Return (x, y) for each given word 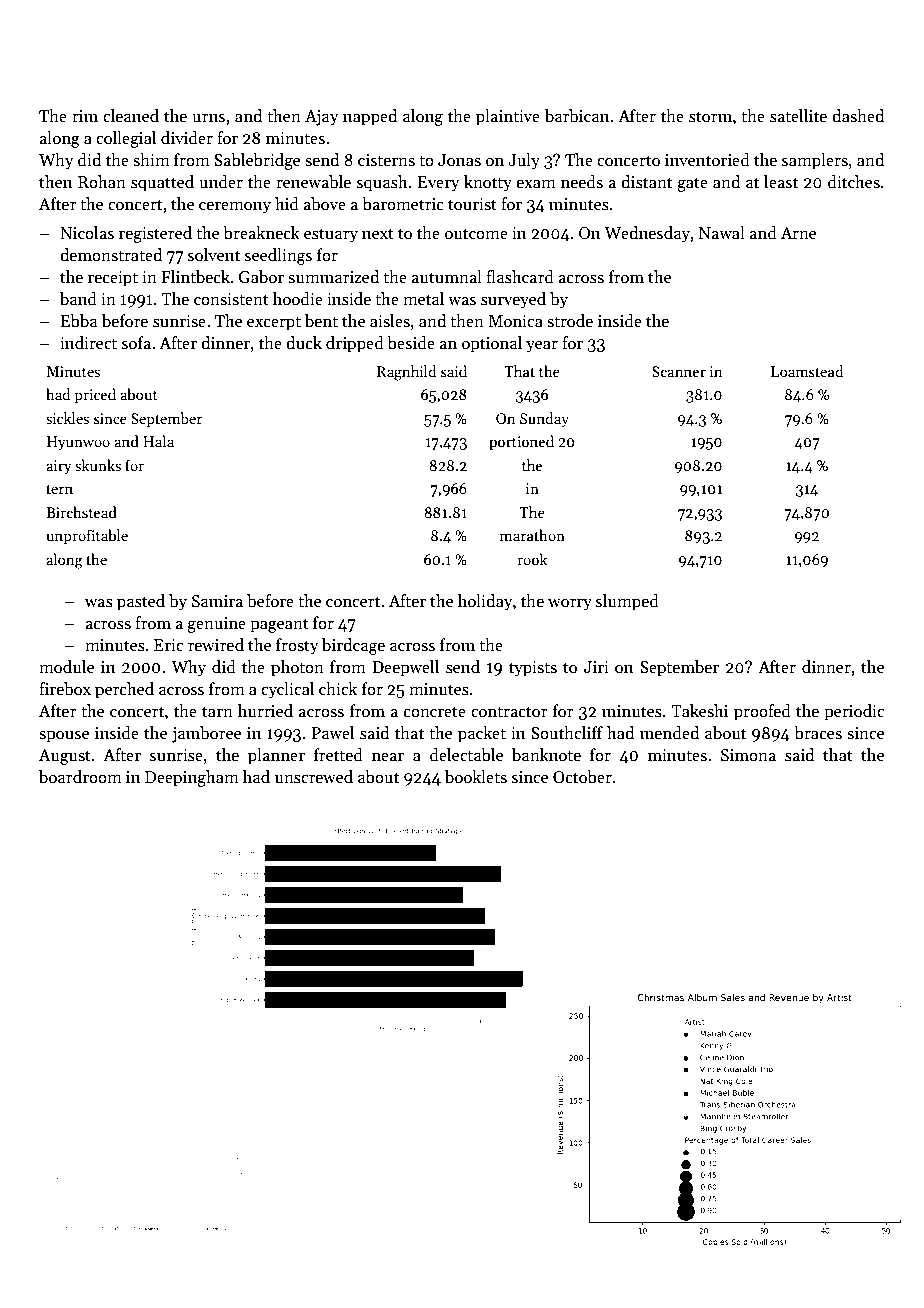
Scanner (679, 371)
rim (85, 116)
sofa (136, 343)
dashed (858, 116)
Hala (158, 441)
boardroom (80, 777)
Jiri (596, 667)
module (66, 666)
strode (570, 321)
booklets (476, 777)
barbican (577, 116)
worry (570, 605)
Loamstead (807, 371)
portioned (521, 442)
